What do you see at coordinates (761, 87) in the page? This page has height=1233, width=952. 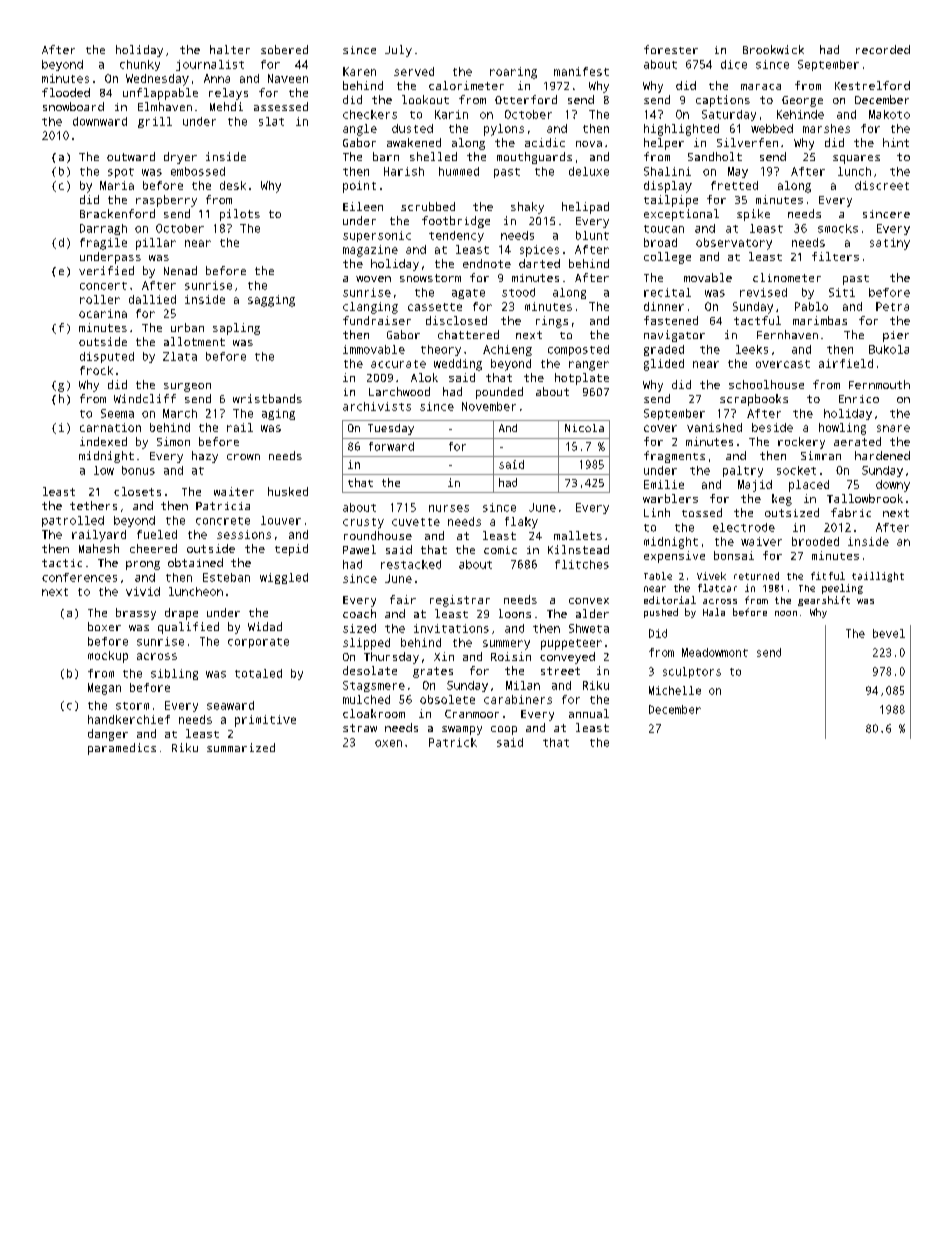 I see `maraca` at bounding box center [761, 87].
